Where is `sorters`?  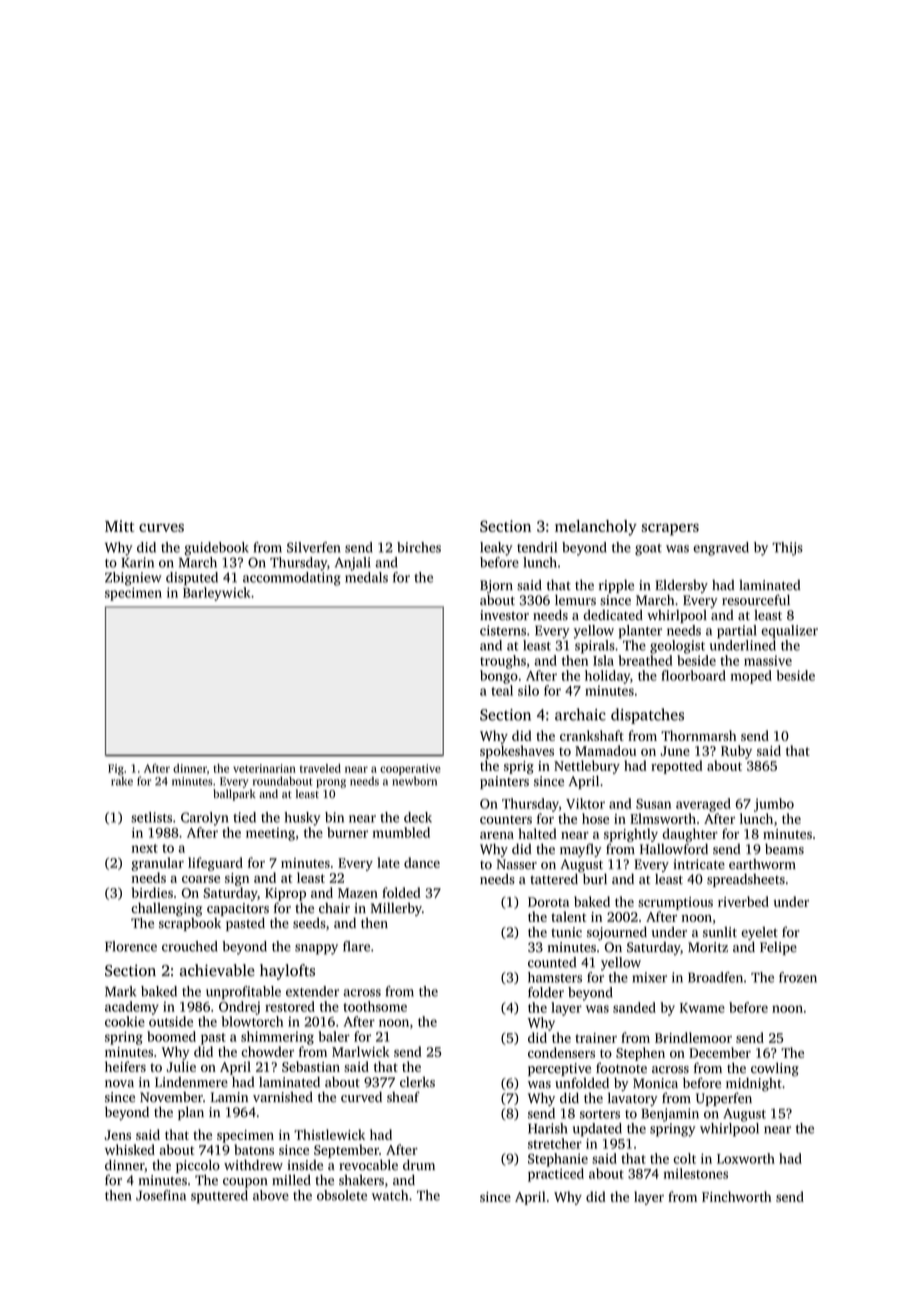
sorters is located at coordinates (600, 1114).
